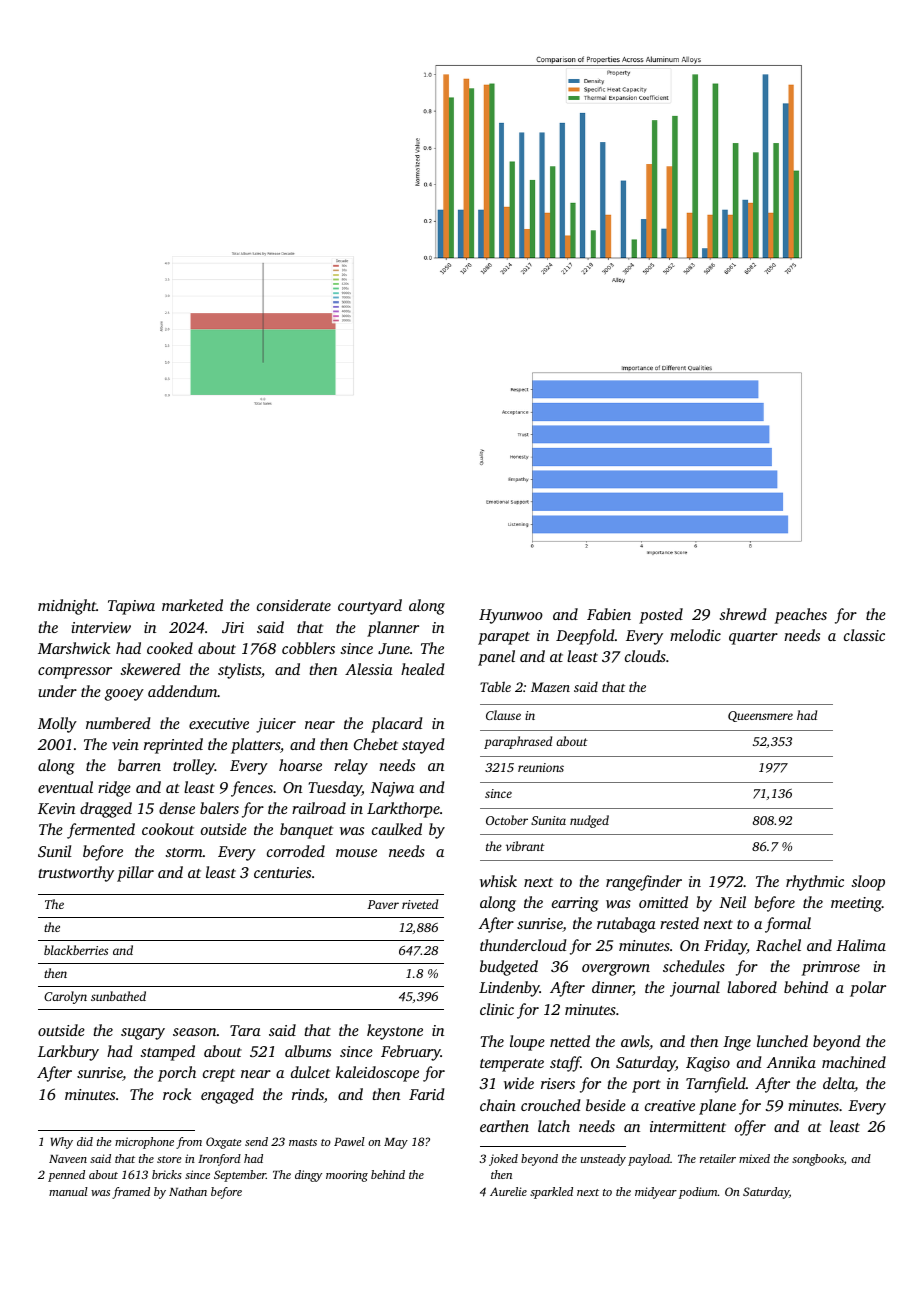  Describe the element at coordinates (527, 1043) in the image. I see `loupe` at that location.
